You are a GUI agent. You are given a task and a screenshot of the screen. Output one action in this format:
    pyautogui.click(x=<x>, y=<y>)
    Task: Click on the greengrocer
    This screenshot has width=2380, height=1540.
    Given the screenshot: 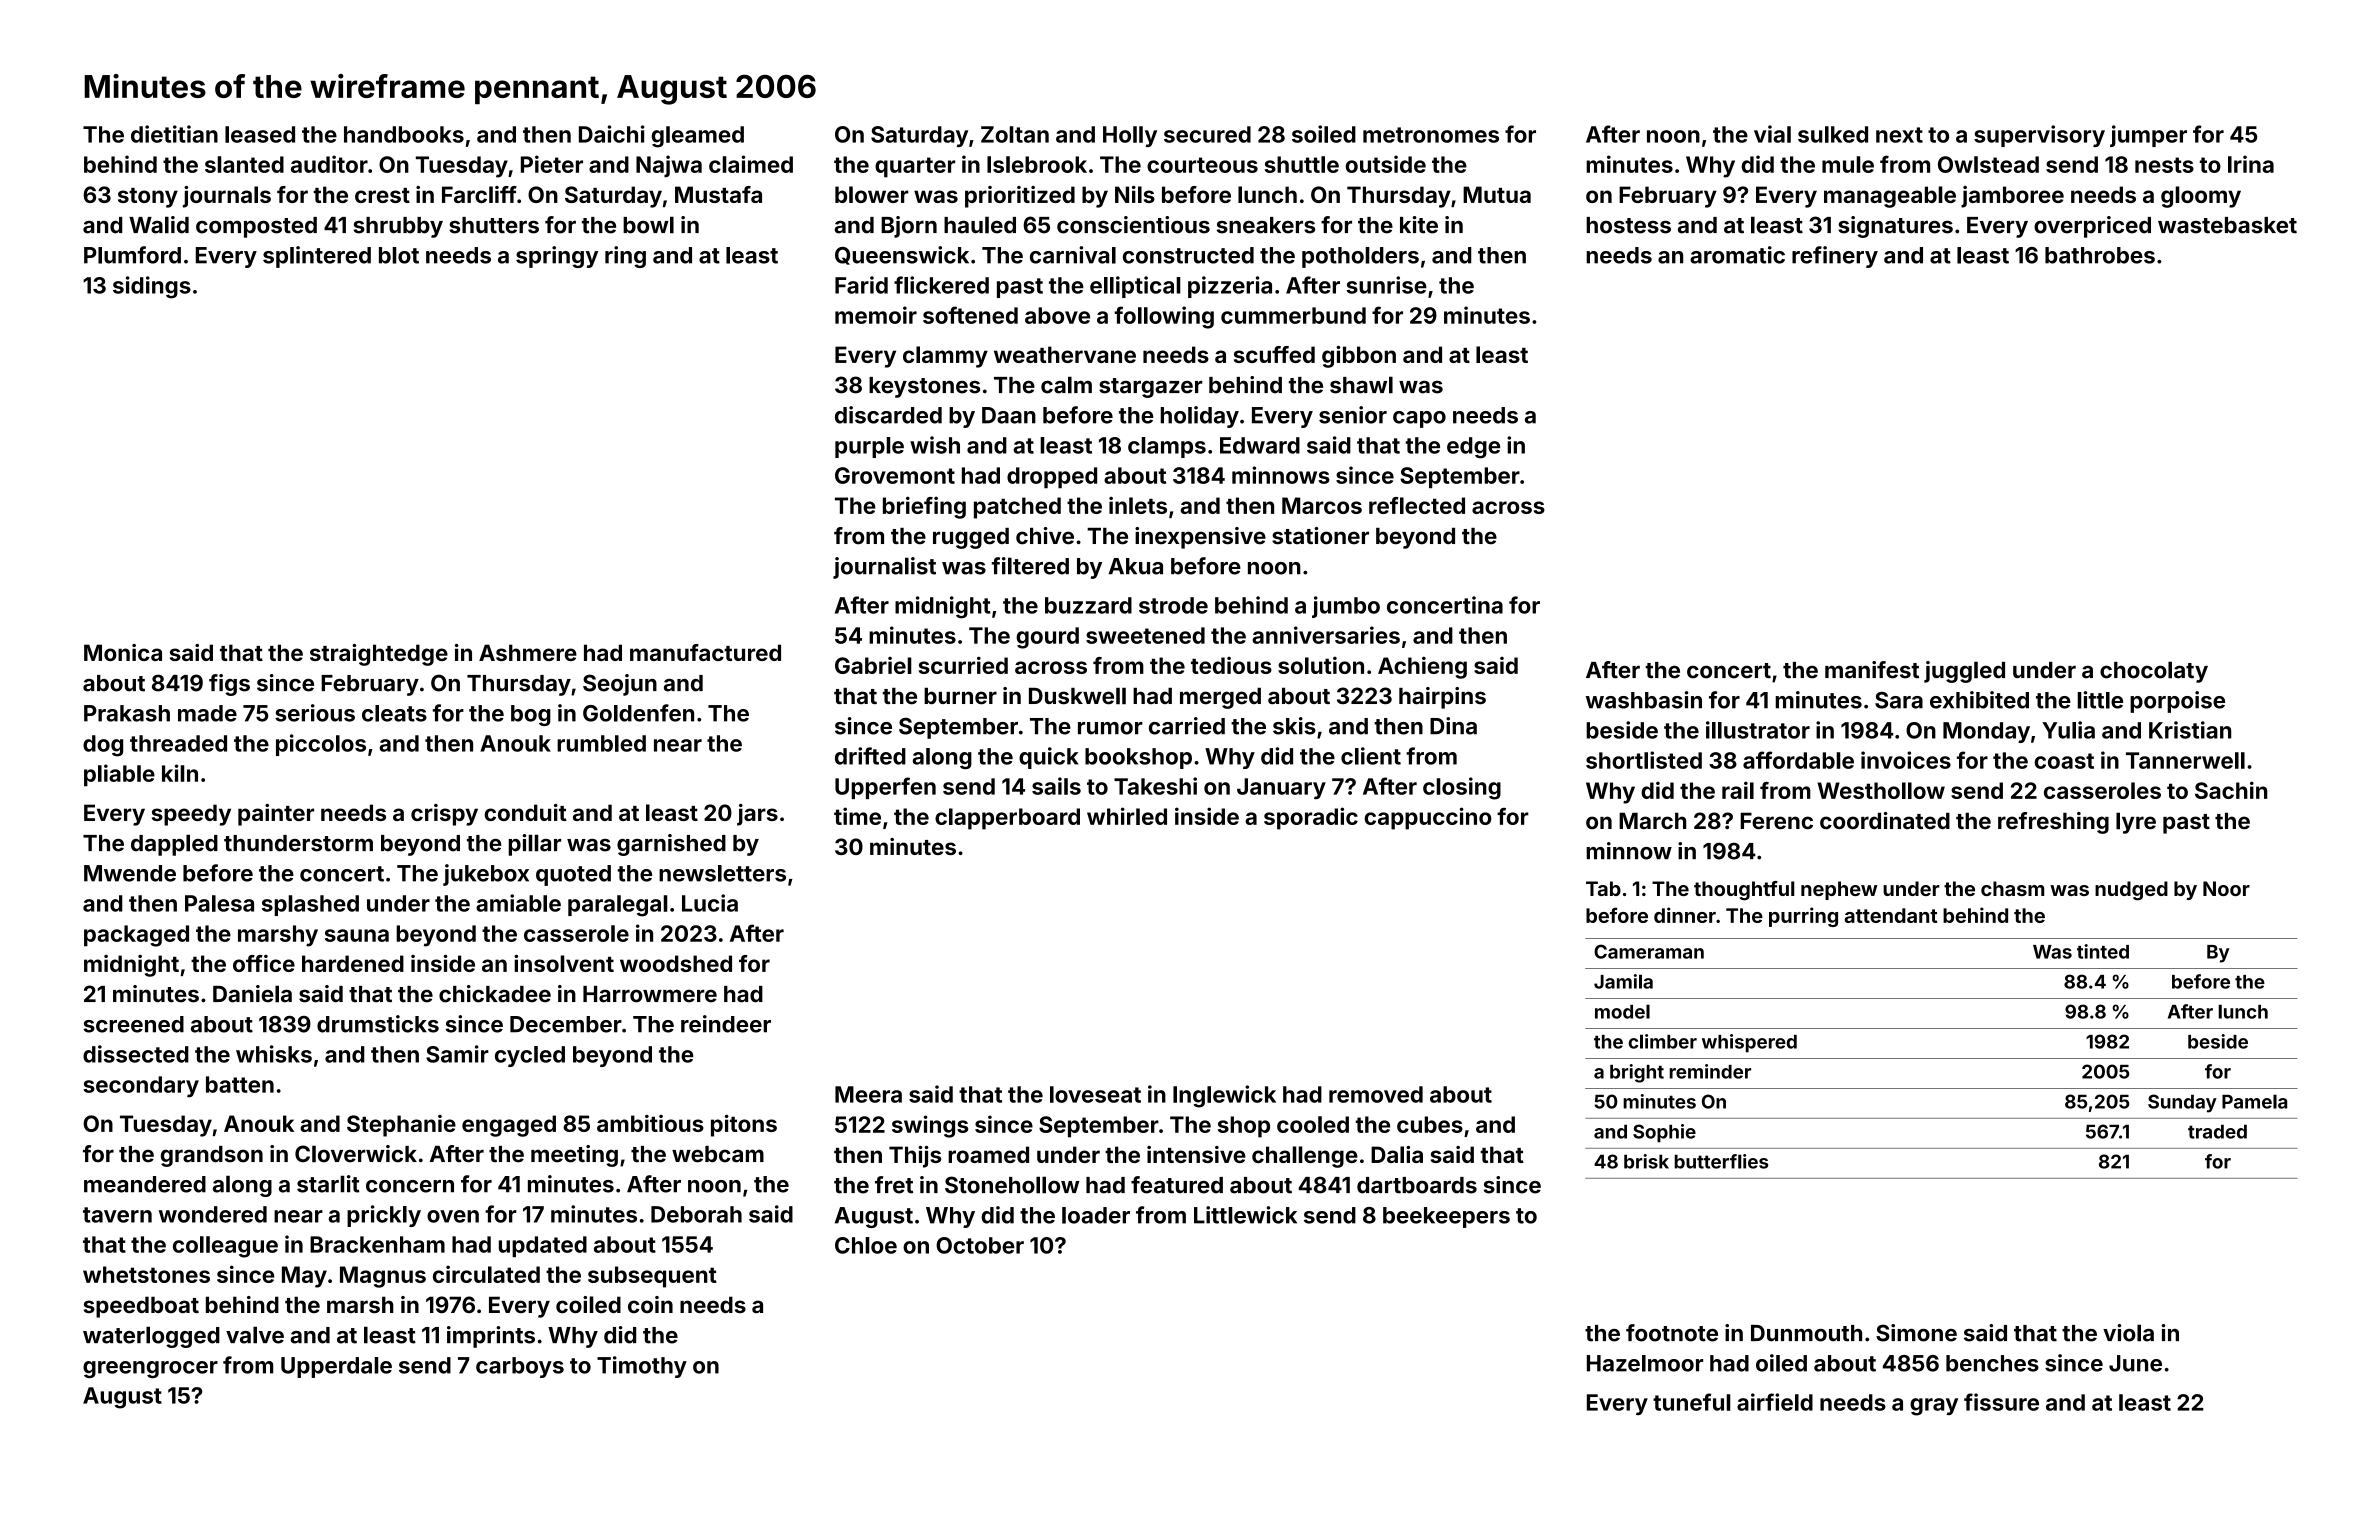 What is the action you would take?
    pyautogui.click(x=150, y=1369)
